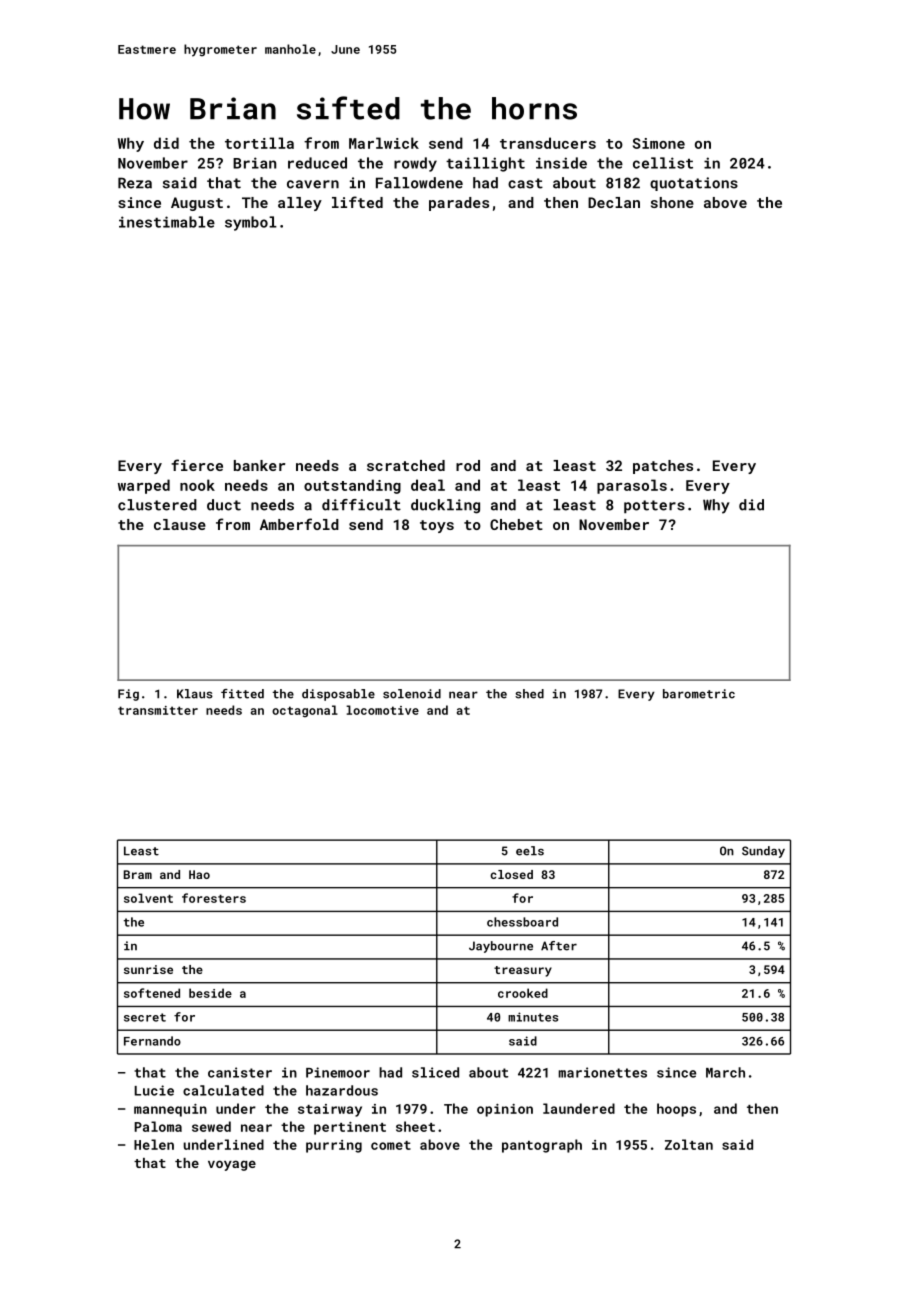  I want to click on Simone, so click(659, 143).
